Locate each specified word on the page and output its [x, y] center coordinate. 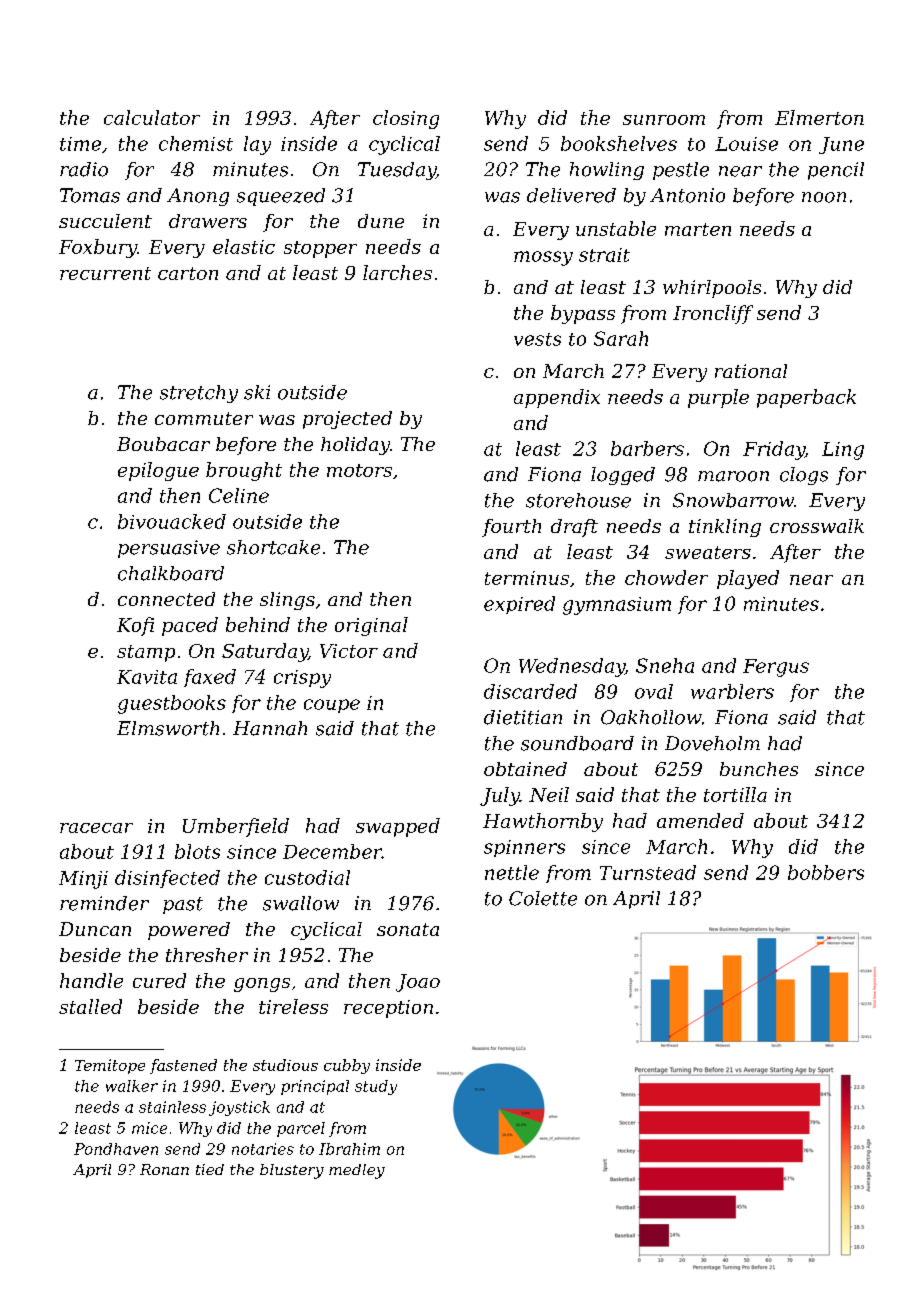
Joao [418, 983]
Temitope [110, 1066]
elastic [244, 246]
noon [824, 197]
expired [519, 605]
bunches [759, 769]
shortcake [273, 547]
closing [406, 119]
